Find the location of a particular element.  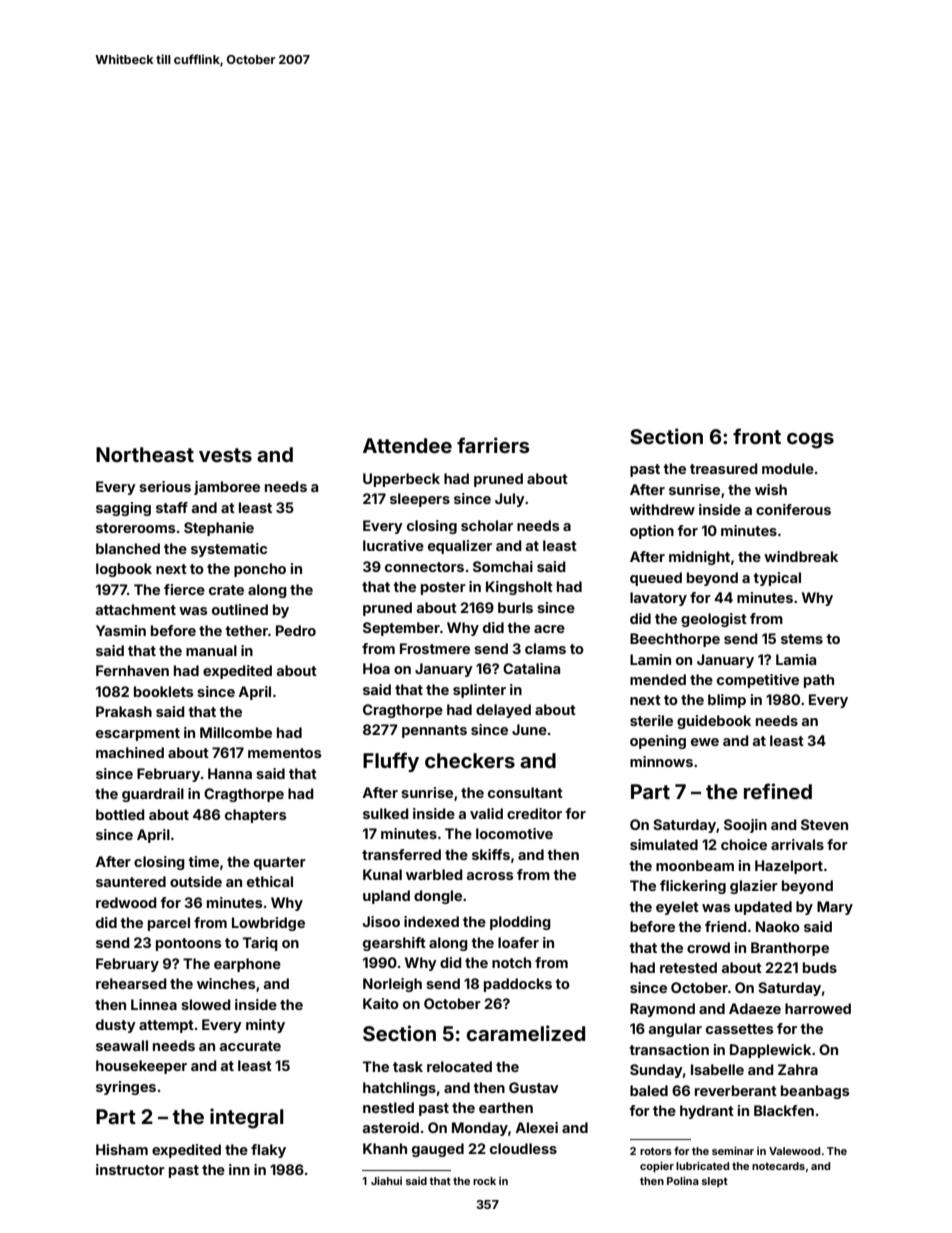

guidebook is located at coordinates (714, 722).
